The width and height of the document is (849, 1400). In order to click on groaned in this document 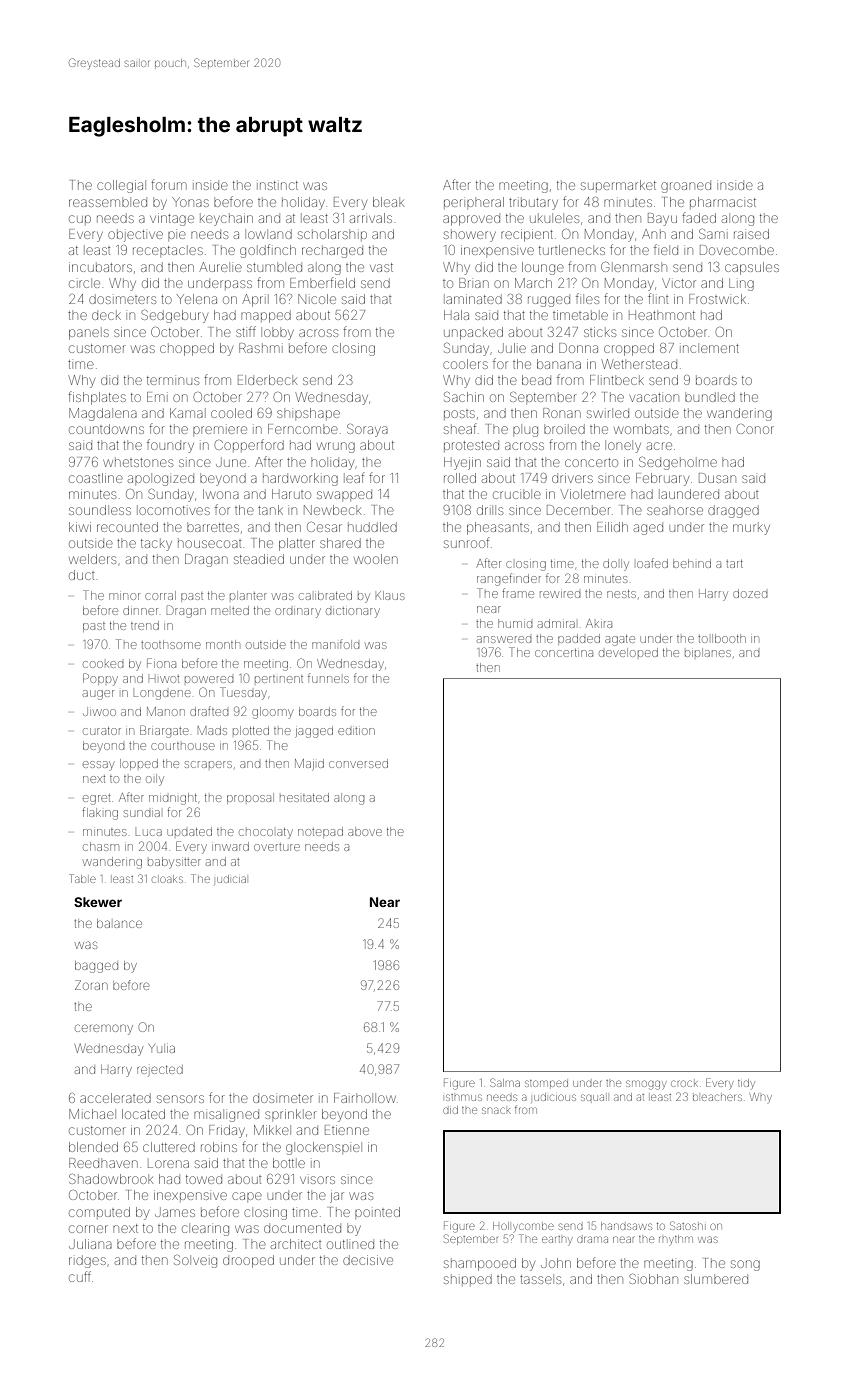, I will do `click(686, 187)`.
